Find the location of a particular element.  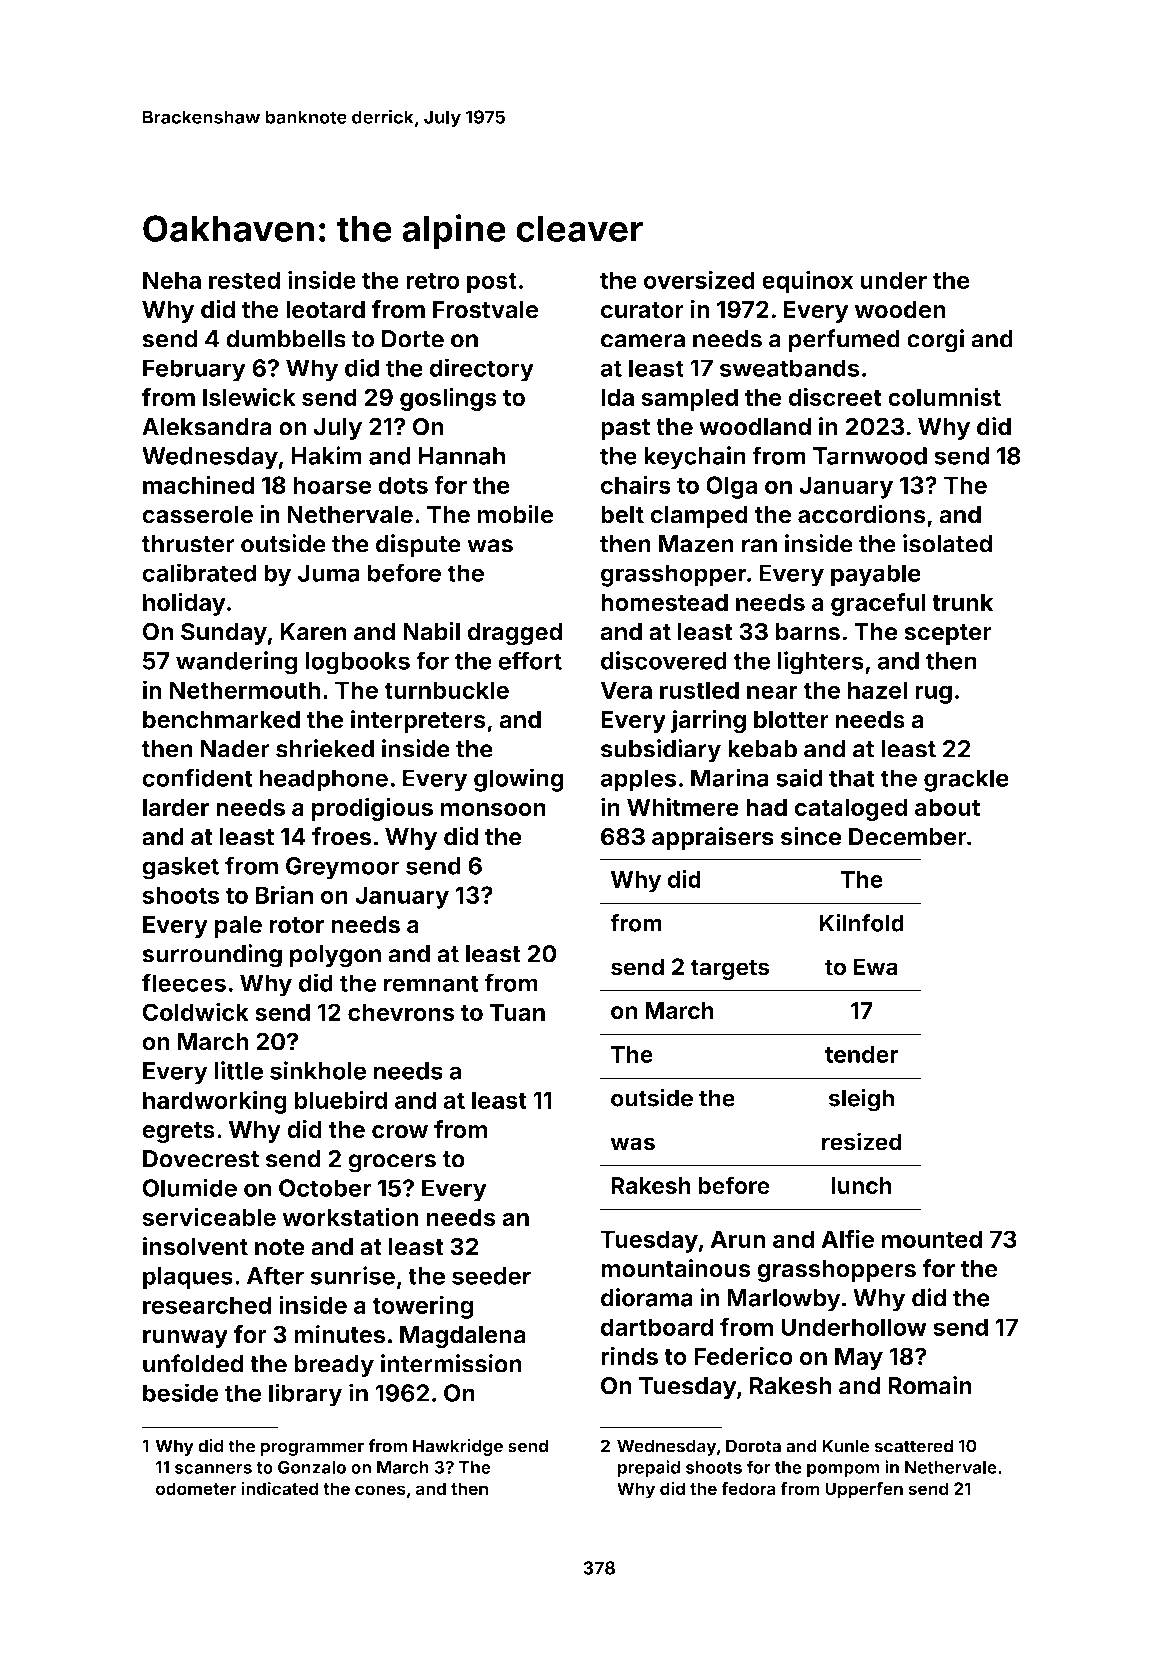

beside is located at coordinates (181, 1392).
